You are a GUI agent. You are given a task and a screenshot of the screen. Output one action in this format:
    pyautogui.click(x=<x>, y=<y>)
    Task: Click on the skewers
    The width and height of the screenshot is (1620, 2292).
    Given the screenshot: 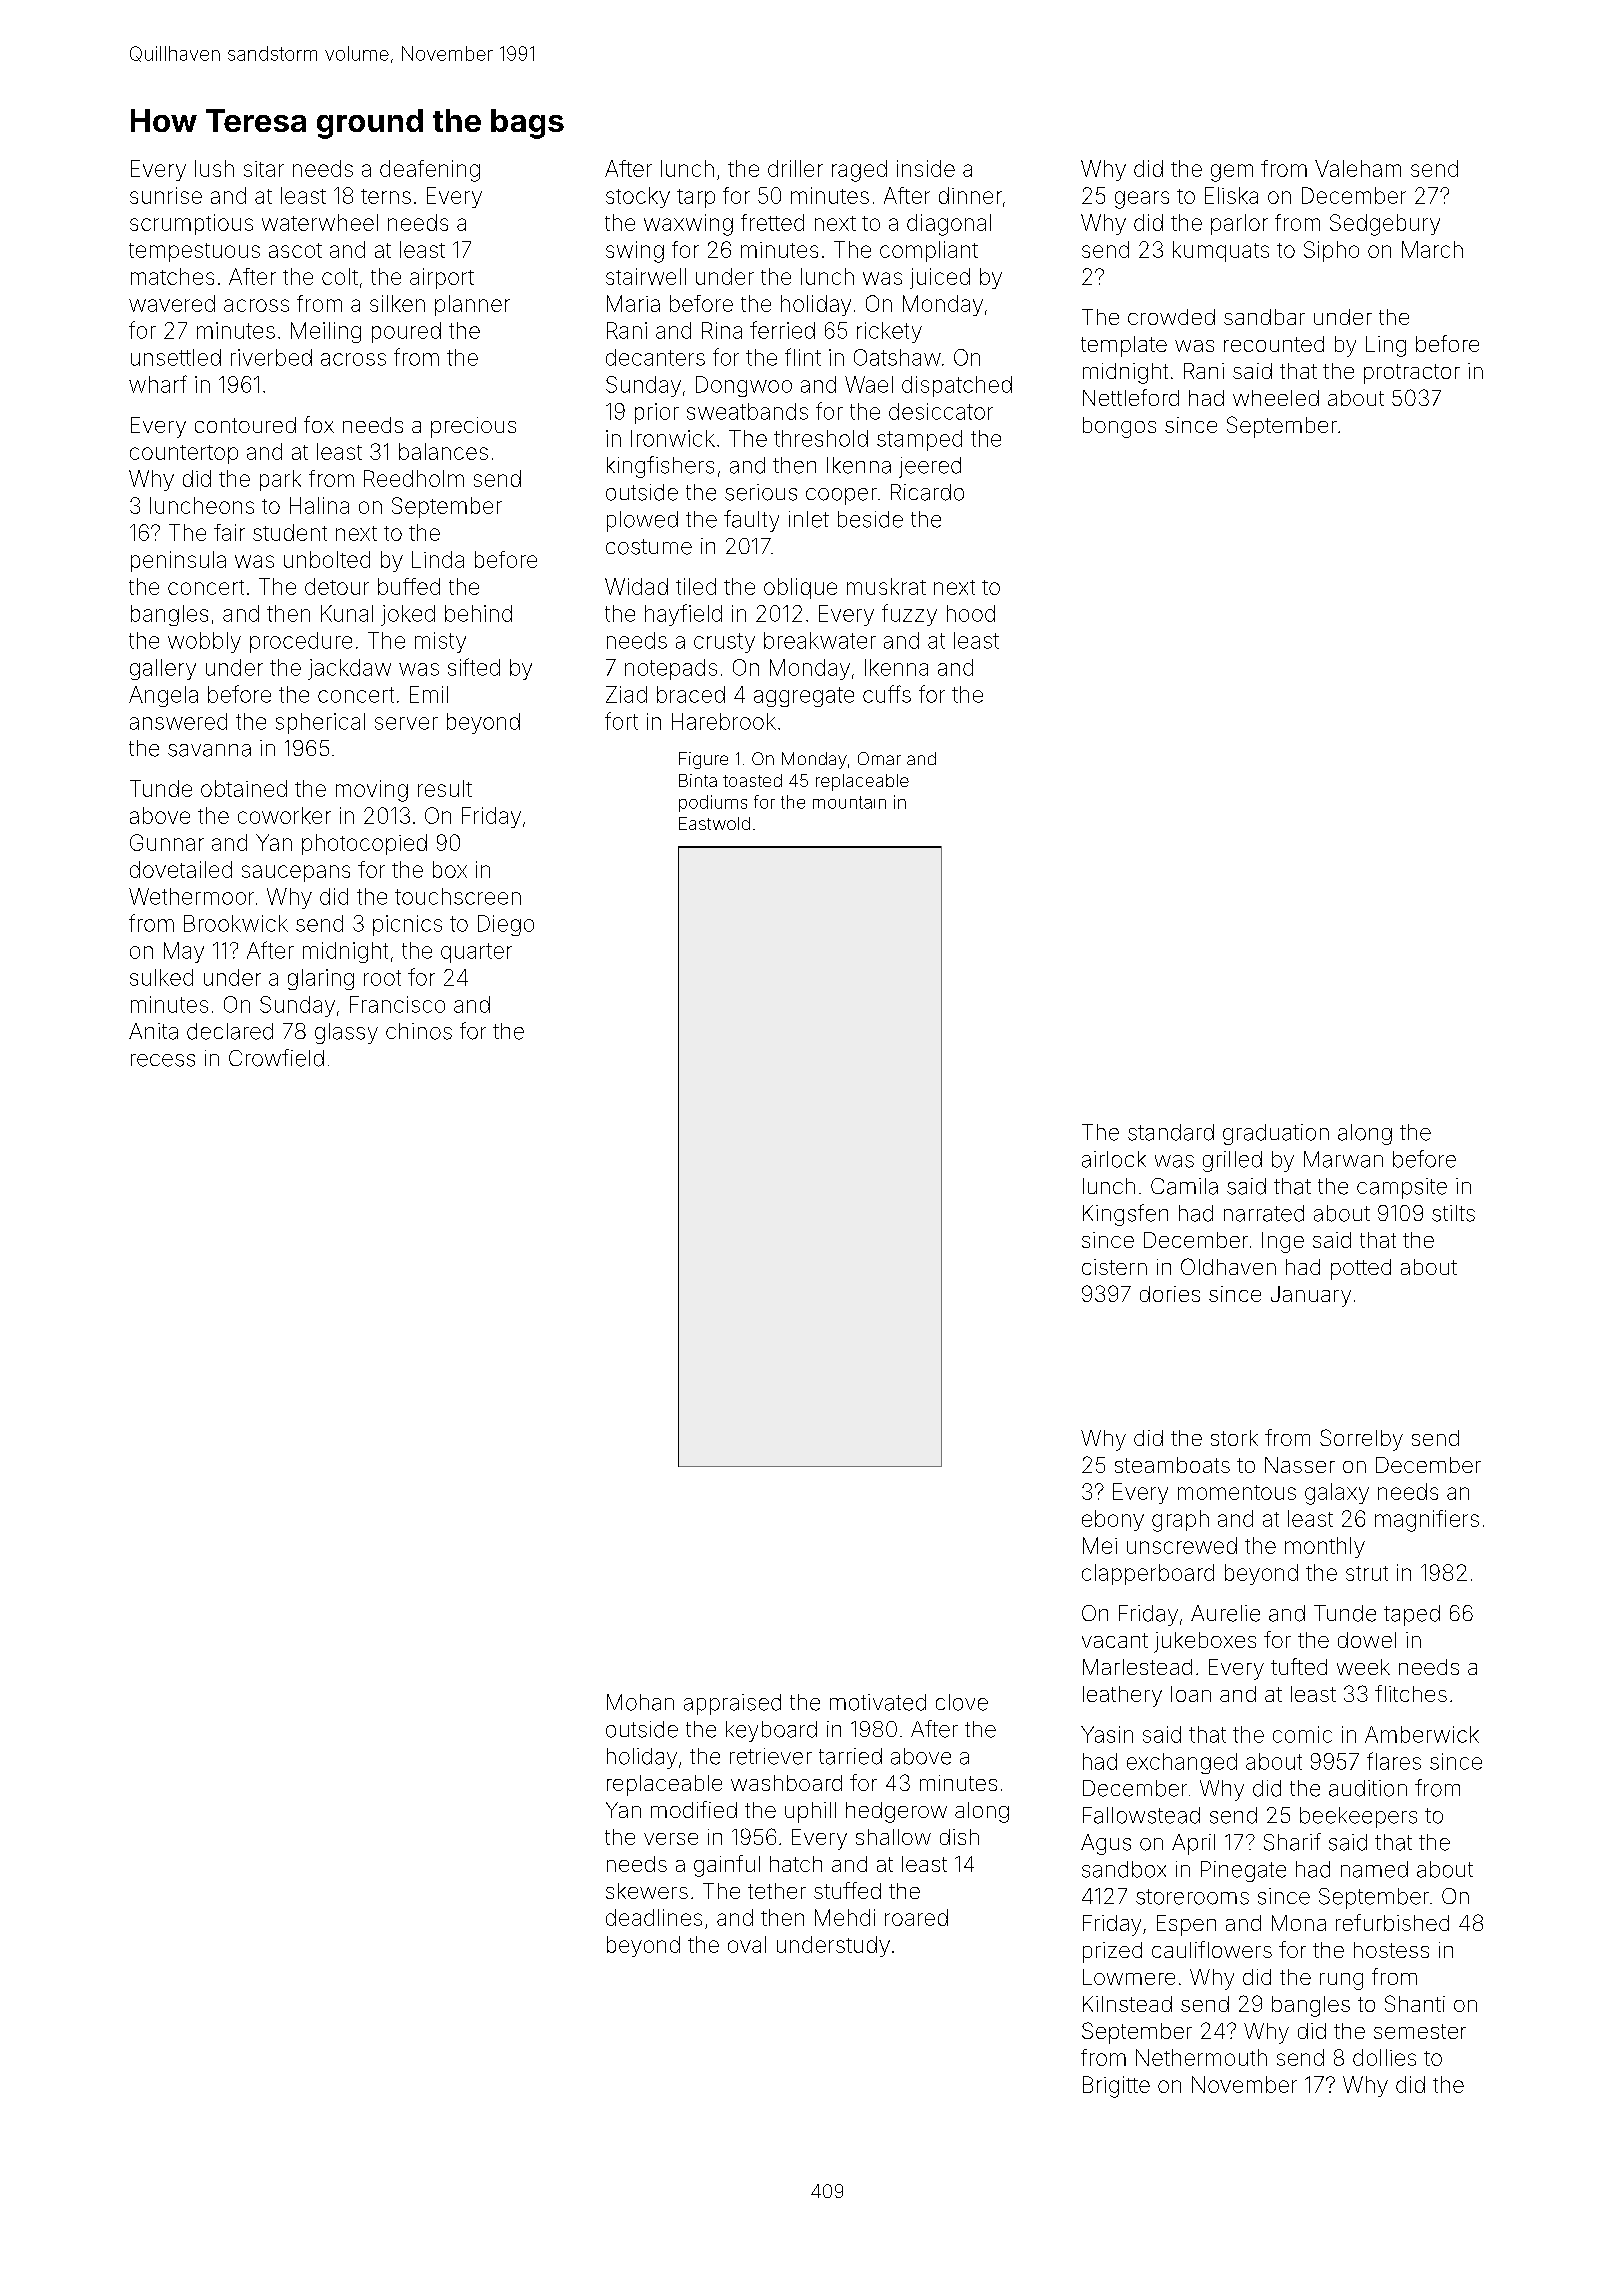 What is the action you would take?
    pyautogui.click(x=647, y=1891)
